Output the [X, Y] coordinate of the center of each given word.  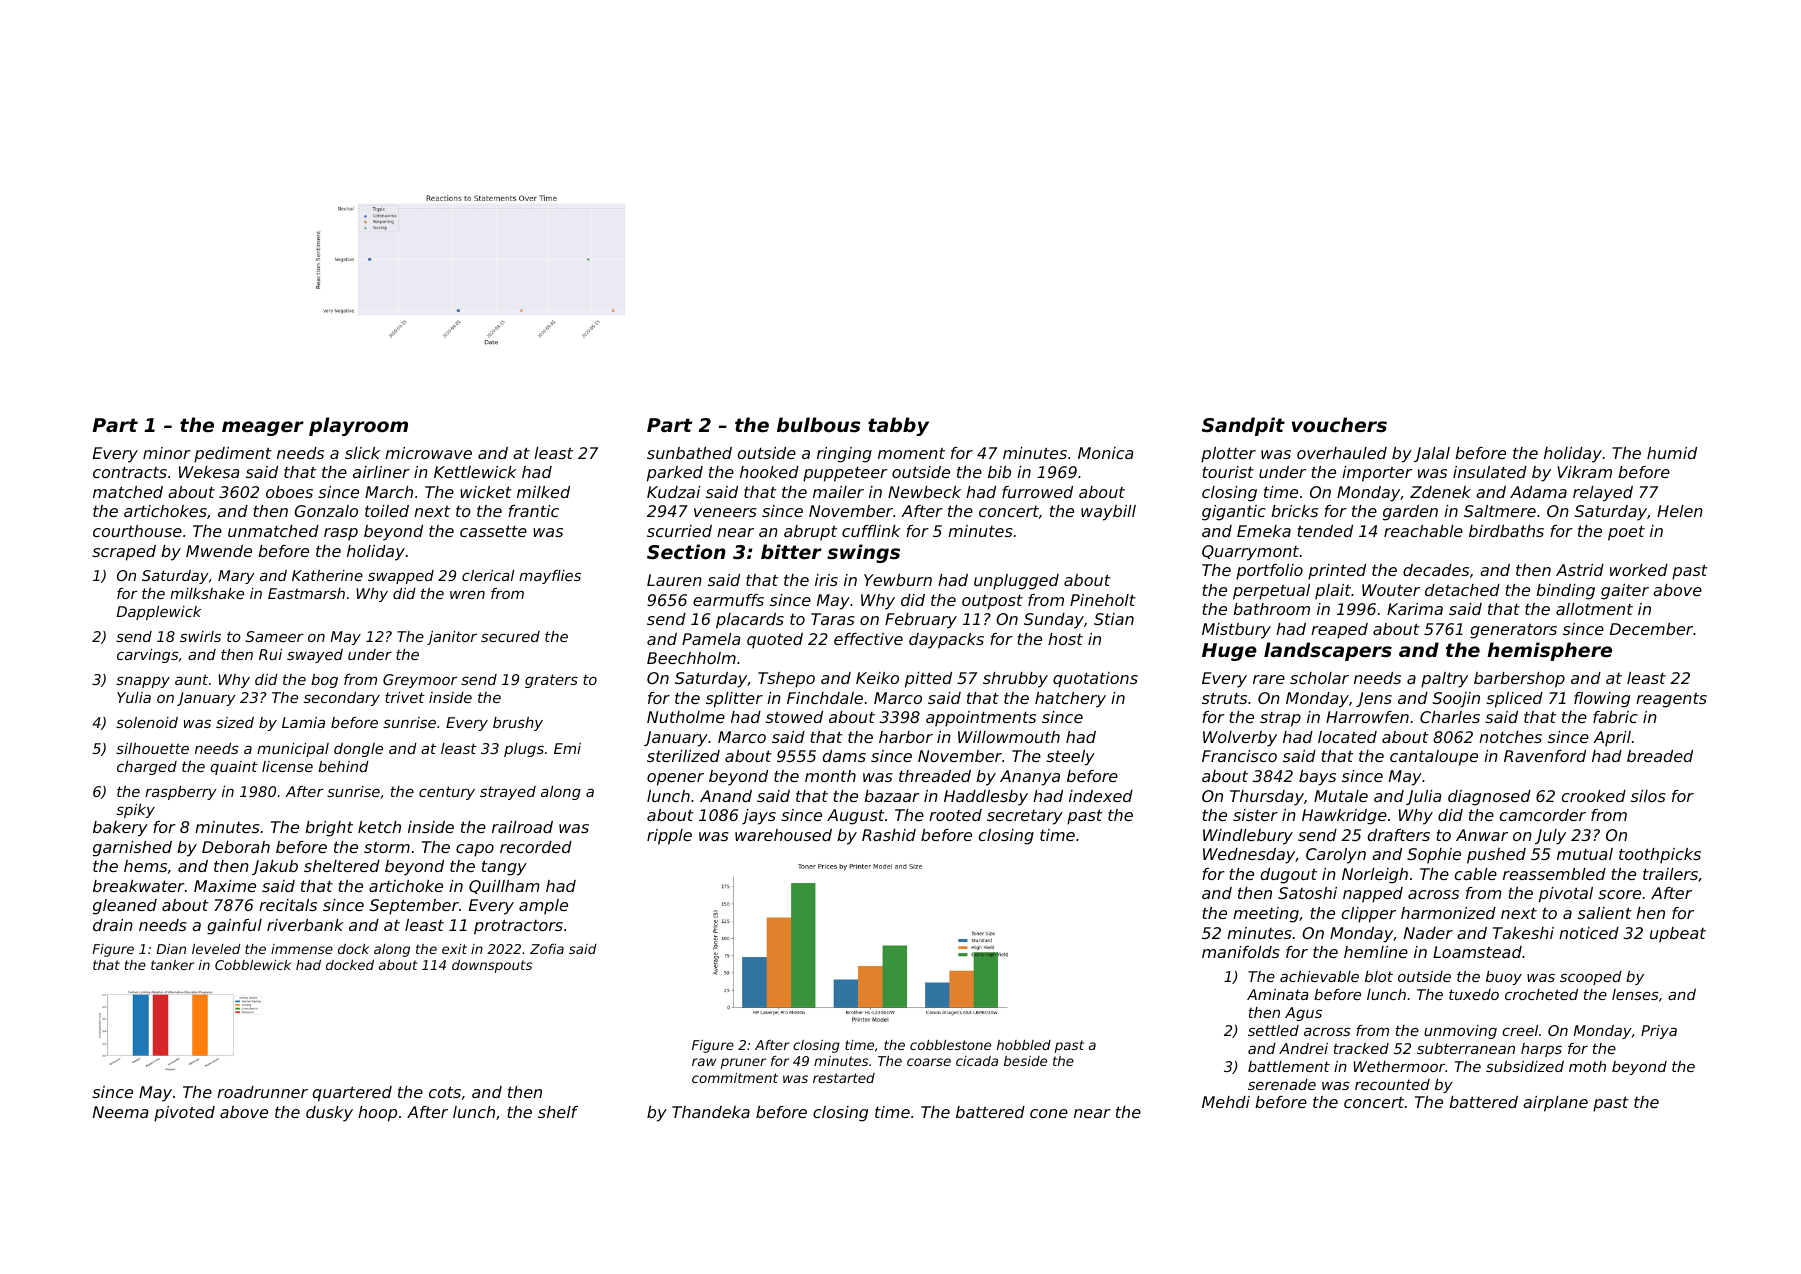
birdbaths [1506, 531]
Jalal [1432, 454]
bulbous [819, 425]
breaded [1660, 756]
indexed [1101, 796]
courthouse [137, 531]
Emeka [1264, 531]
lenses [1635, 994]
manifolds [1241, 952]
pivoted [184, 1114]
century [447, 793]
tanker [172, 965]
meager [263, 428]
